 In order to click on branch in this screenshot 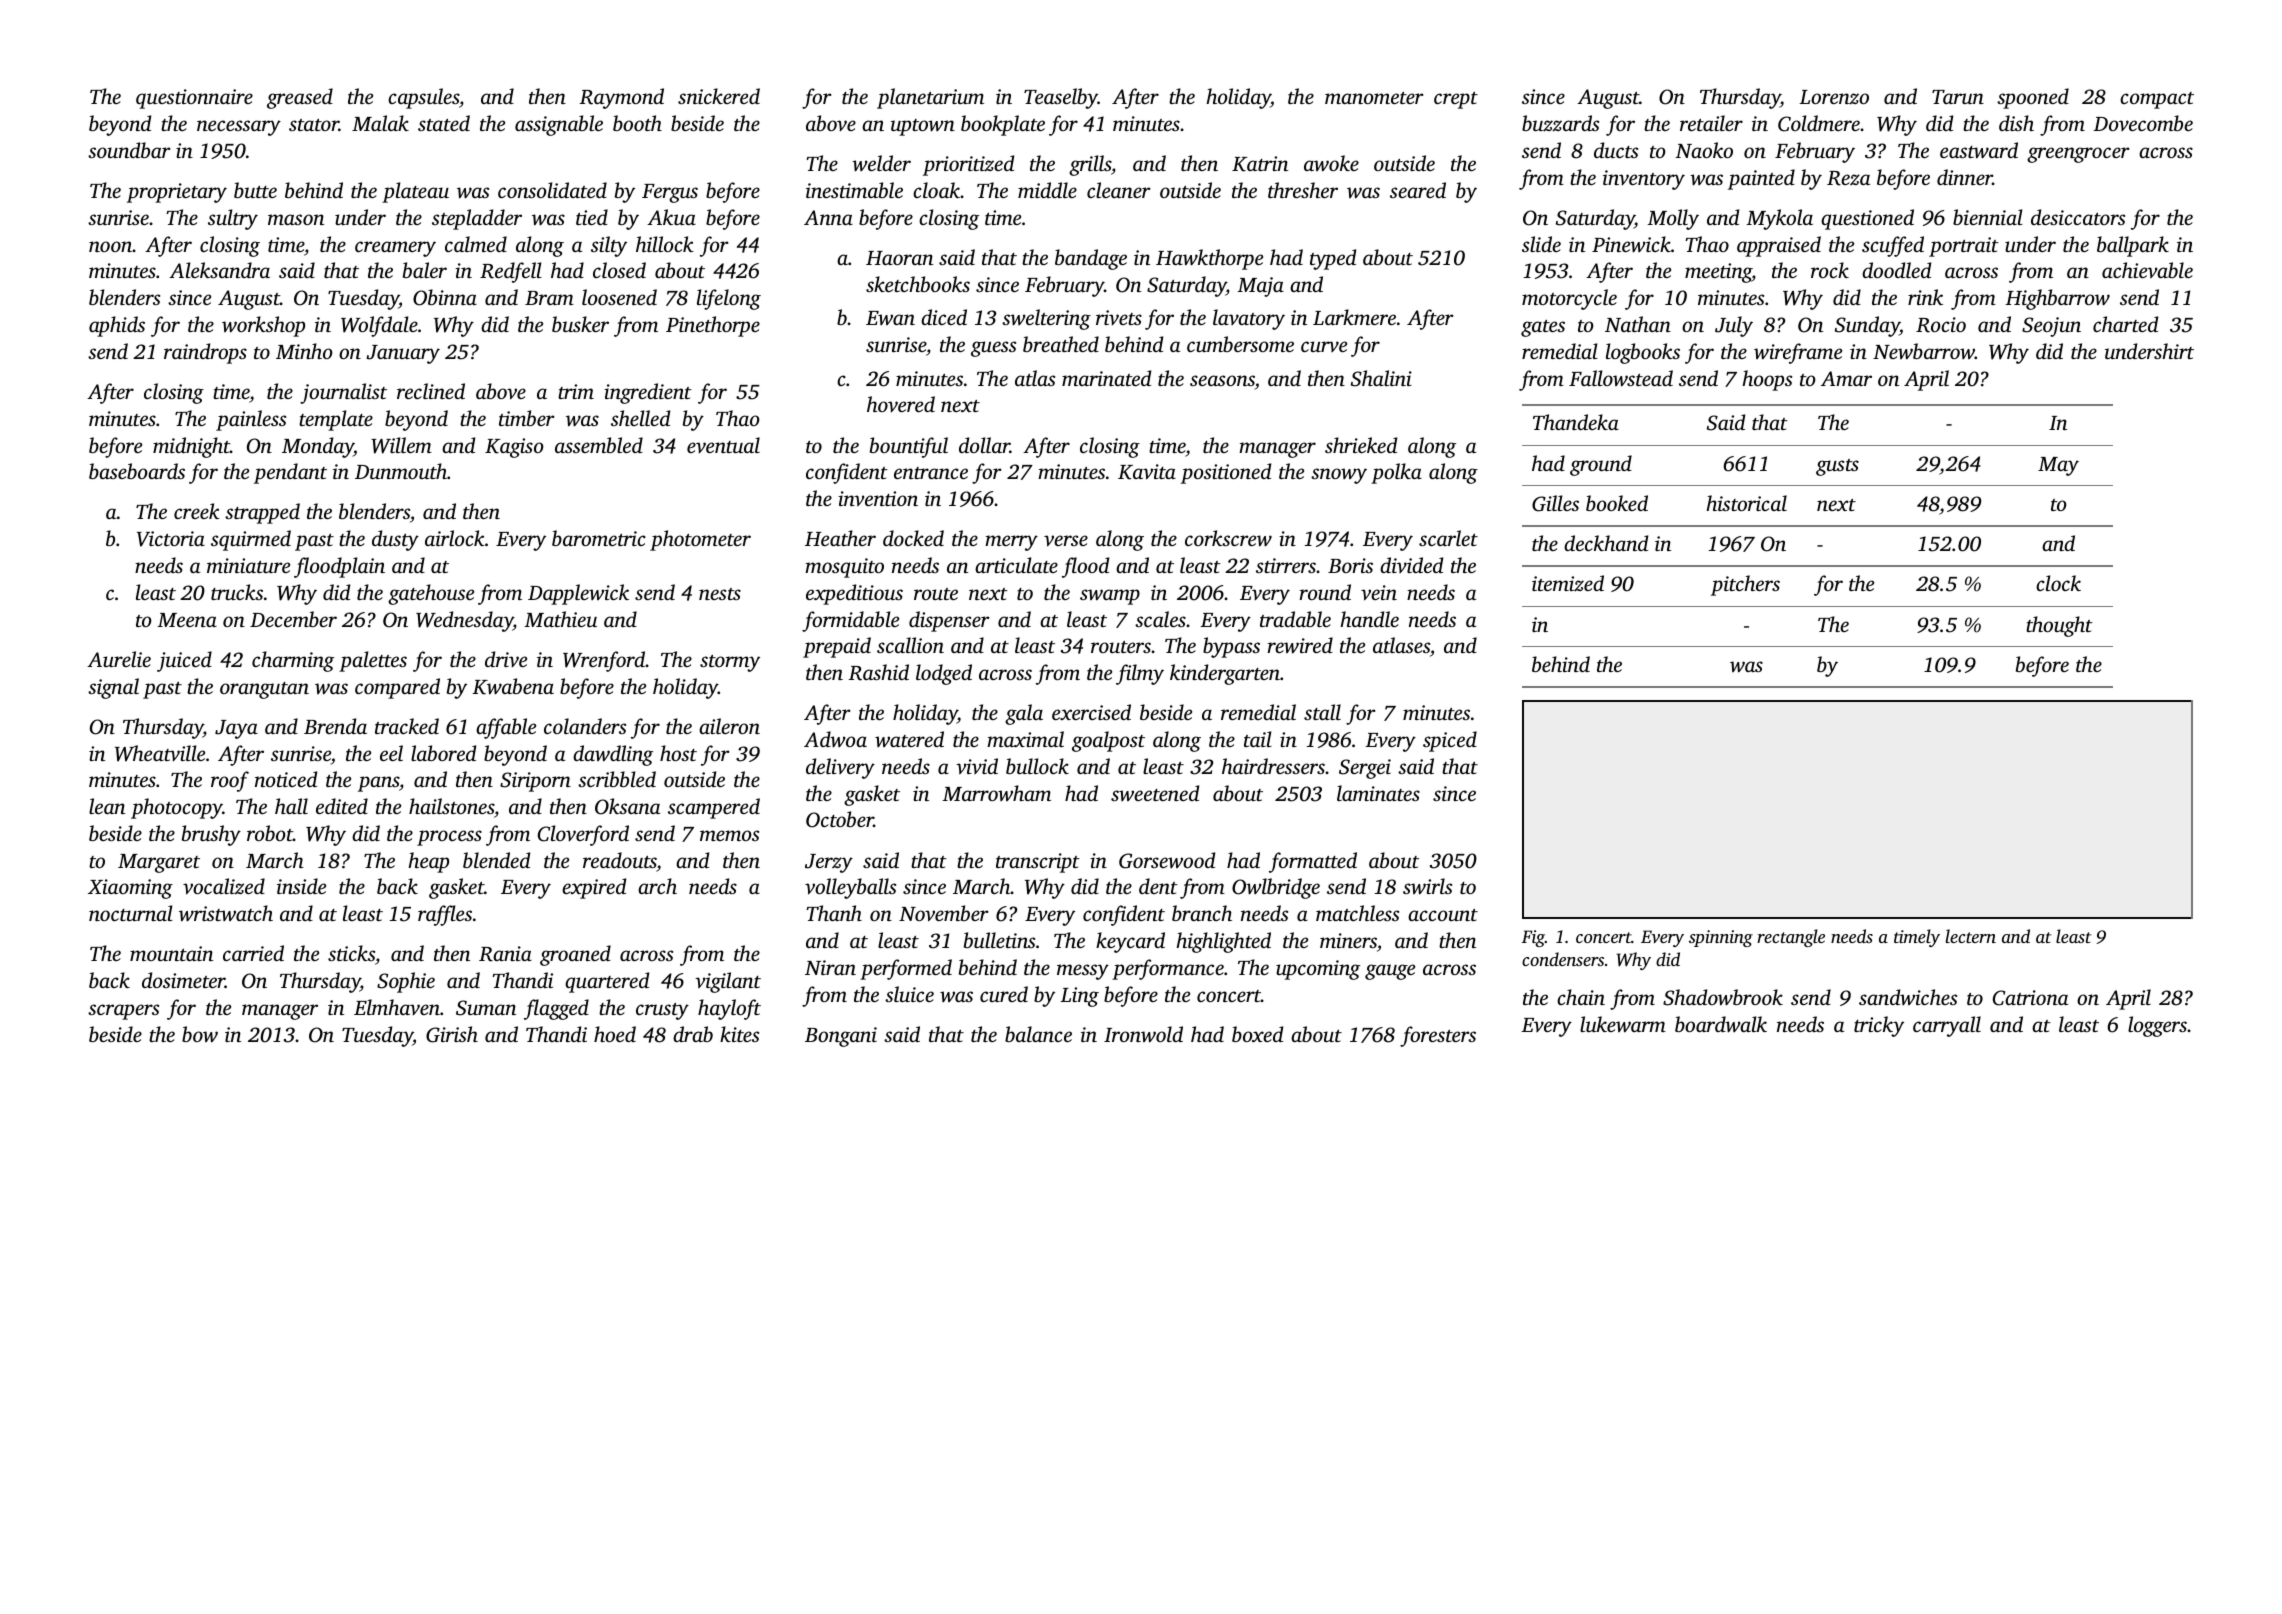, I will do `click(1202, 913)`.
